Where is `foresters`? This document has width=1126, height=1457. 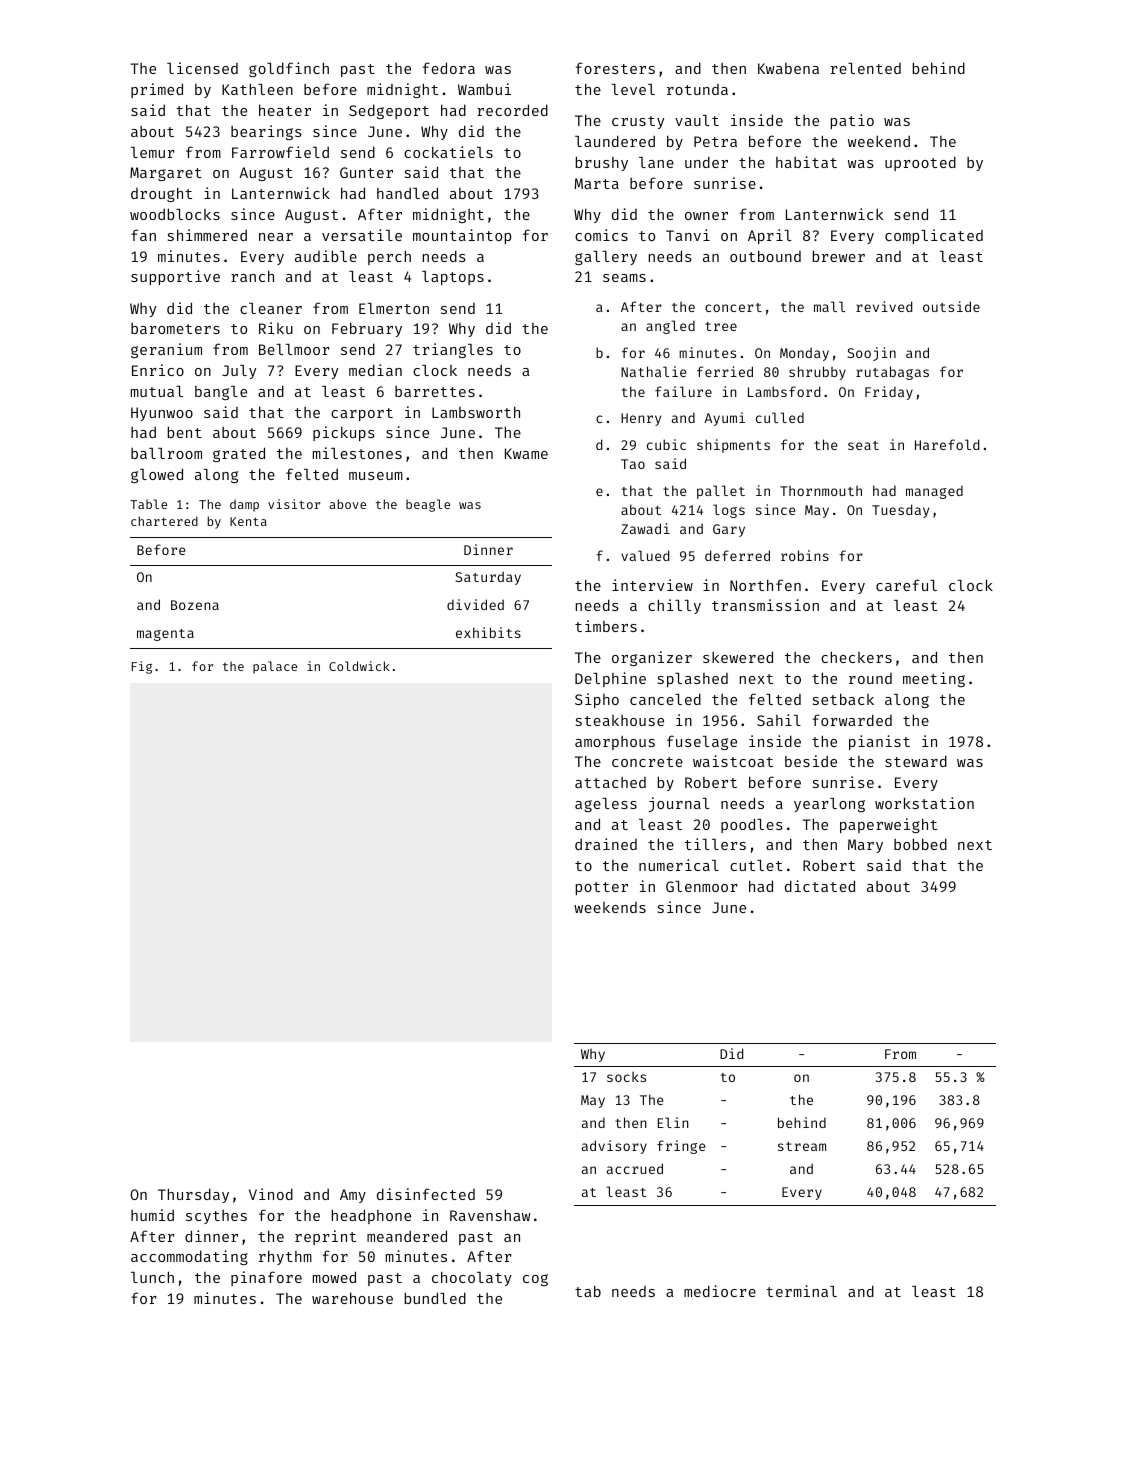 foresters is located at coordinates (615, 68).
